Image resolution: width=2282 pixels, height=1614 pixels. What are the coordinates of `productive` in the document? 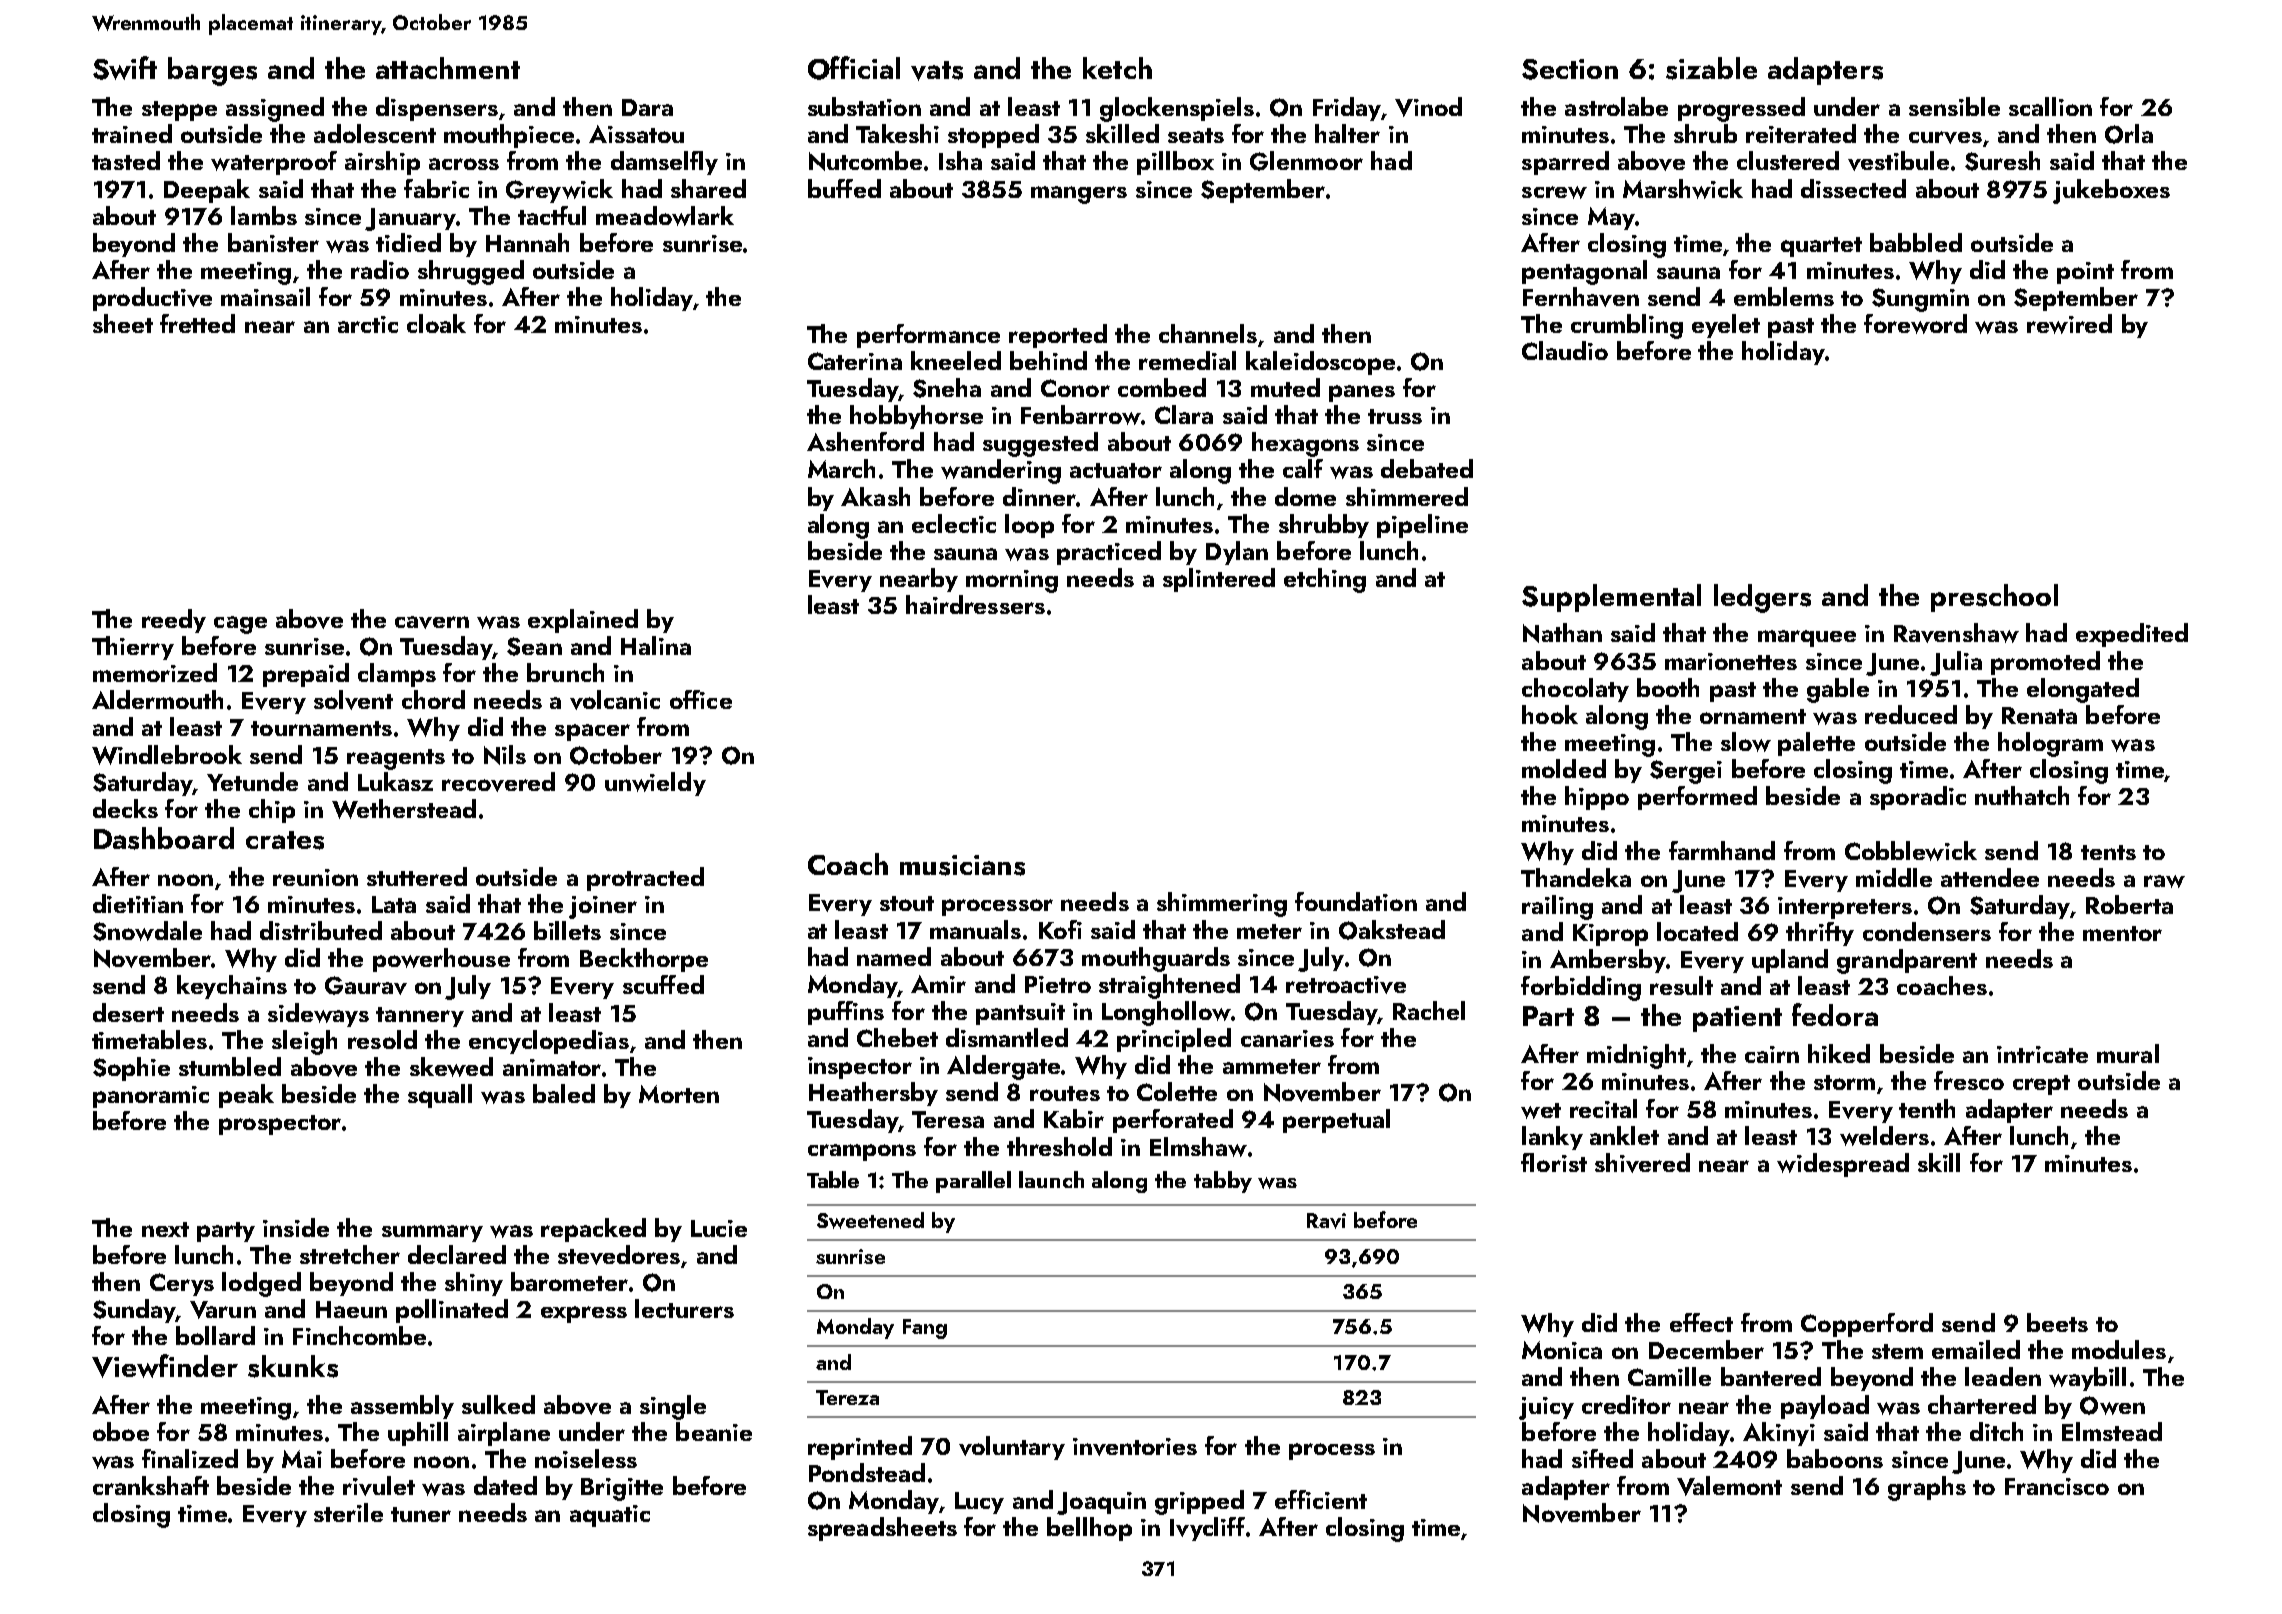 It's located at (152, 299).
